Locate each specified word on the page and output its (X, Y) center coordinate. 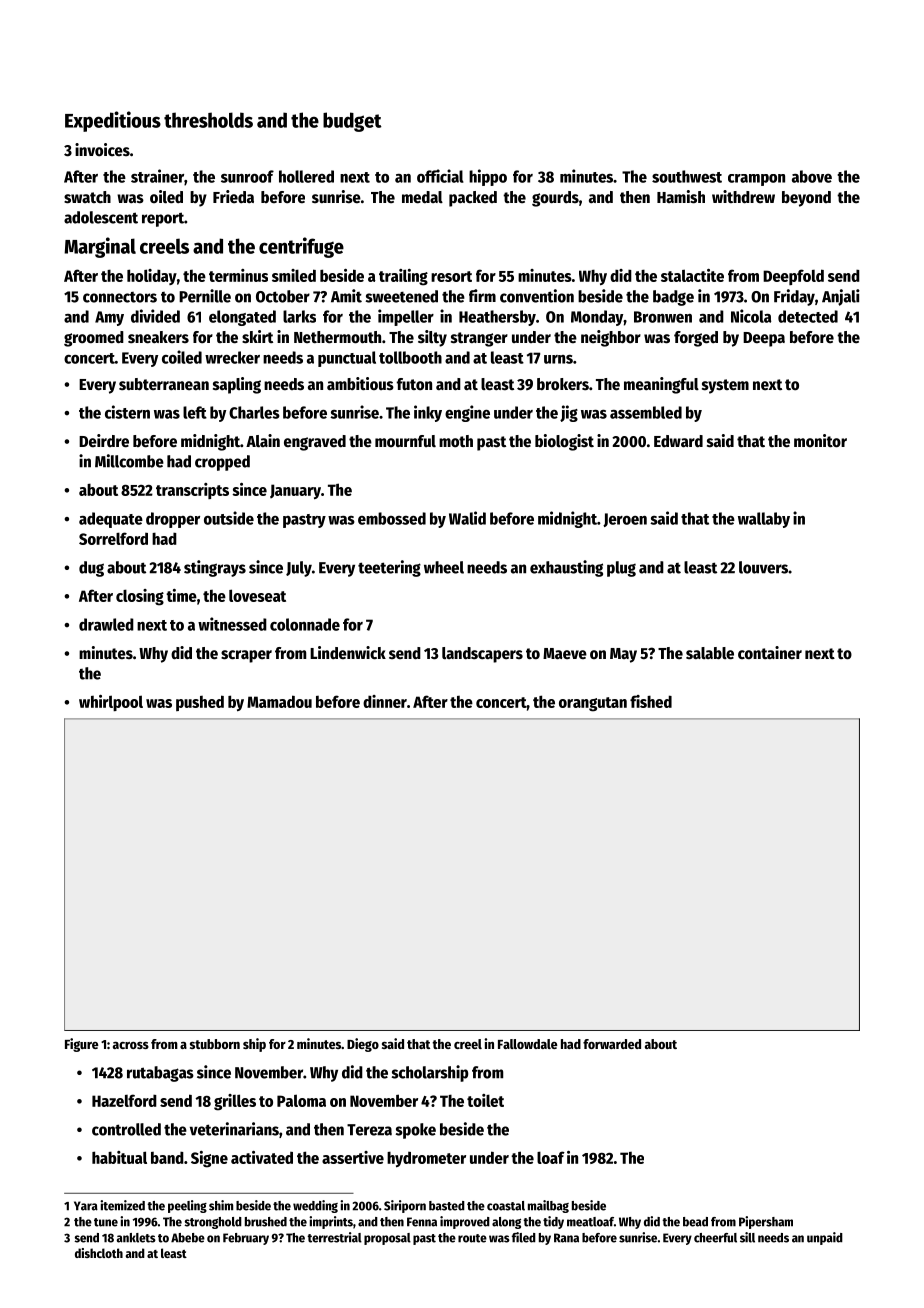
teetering (389, 568)
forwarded (612, 1044)
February (246, 1239)
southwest (687, 176)
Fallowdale (527, 1044)
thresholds (208, 120)
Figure (81, 1045)
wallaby (764, 520)
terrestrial (334, 1237)
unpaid (825, 1238)
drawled (106, 624)
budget (352, 122)
